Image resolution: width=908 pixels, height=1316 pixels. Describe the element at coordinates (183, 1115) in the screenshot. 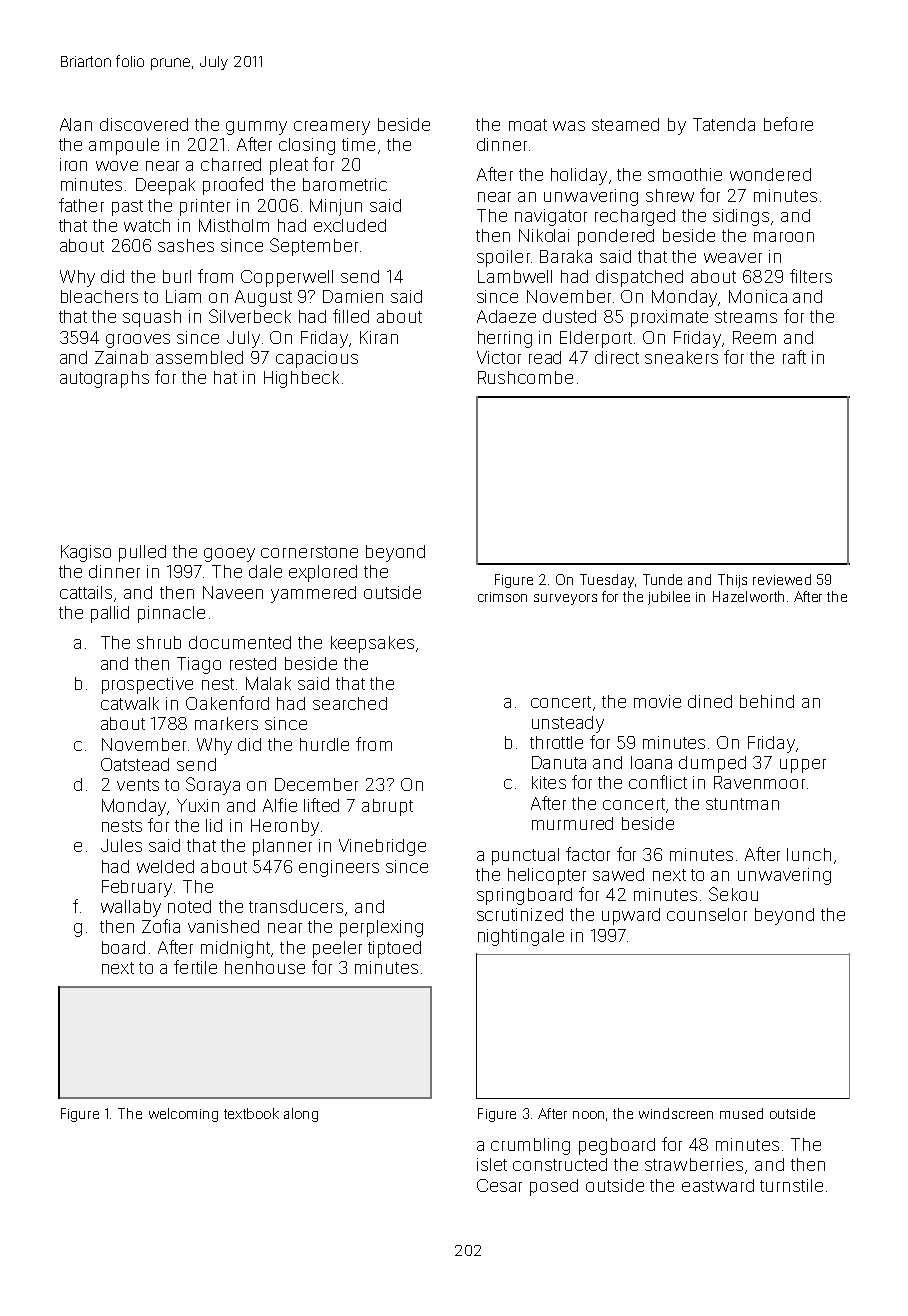

I see `welcoming` at that location.
